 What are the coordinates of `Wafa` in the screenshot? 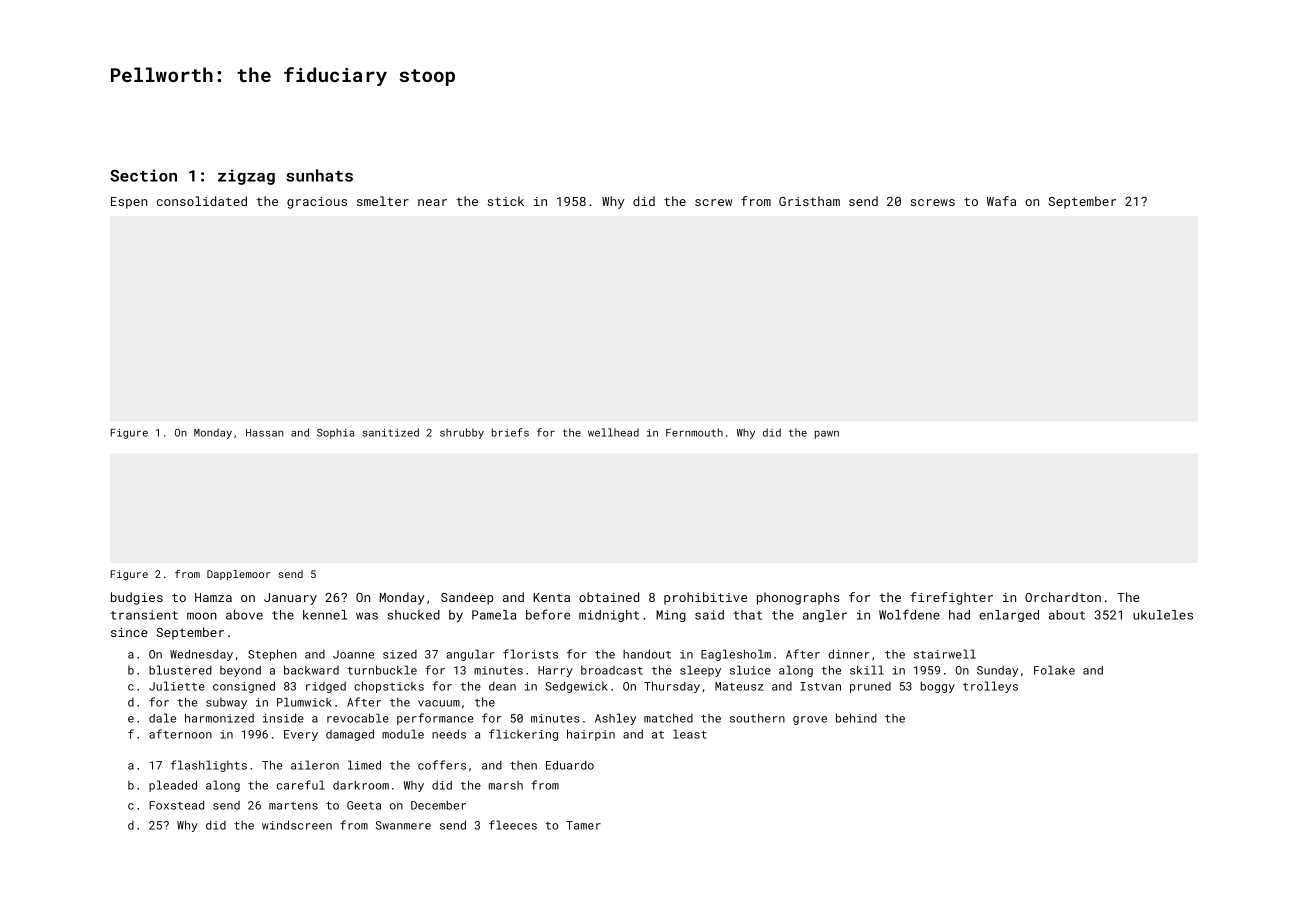 It's located at (1001, 201).
